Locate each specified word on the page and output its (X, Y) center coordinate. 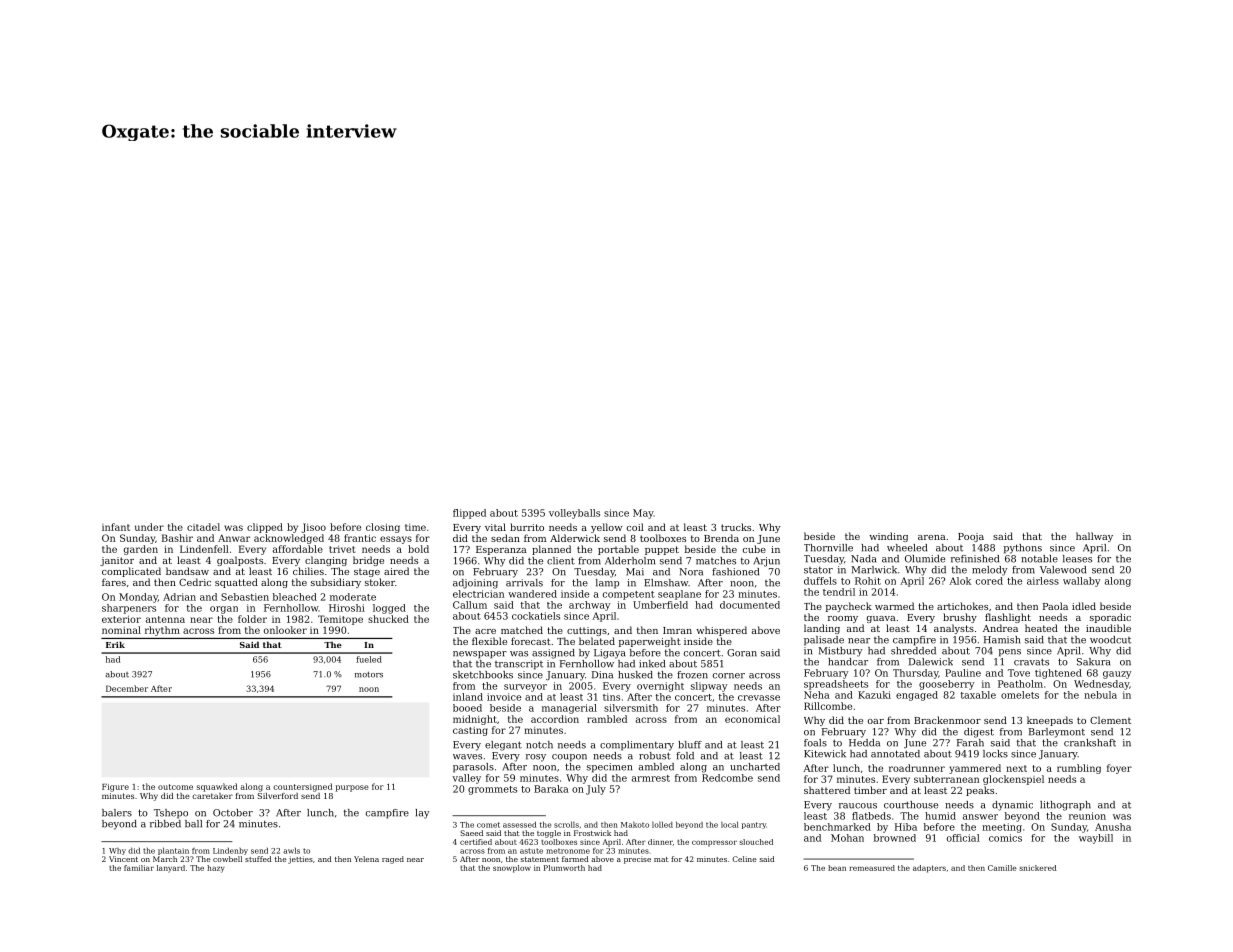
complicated (131, 572)
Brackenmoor (947, 720)
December (127, 688)
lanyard (171, 869)
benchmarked (837, 827)
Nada (863, 559)
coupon (569, 758)
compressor (714, 843)
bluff (690, 745)
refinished (975, 559)
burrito (527, 527)
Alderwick (575, 538)
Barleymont (1057, 733)
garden (141, 550)
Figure (115, 788)
